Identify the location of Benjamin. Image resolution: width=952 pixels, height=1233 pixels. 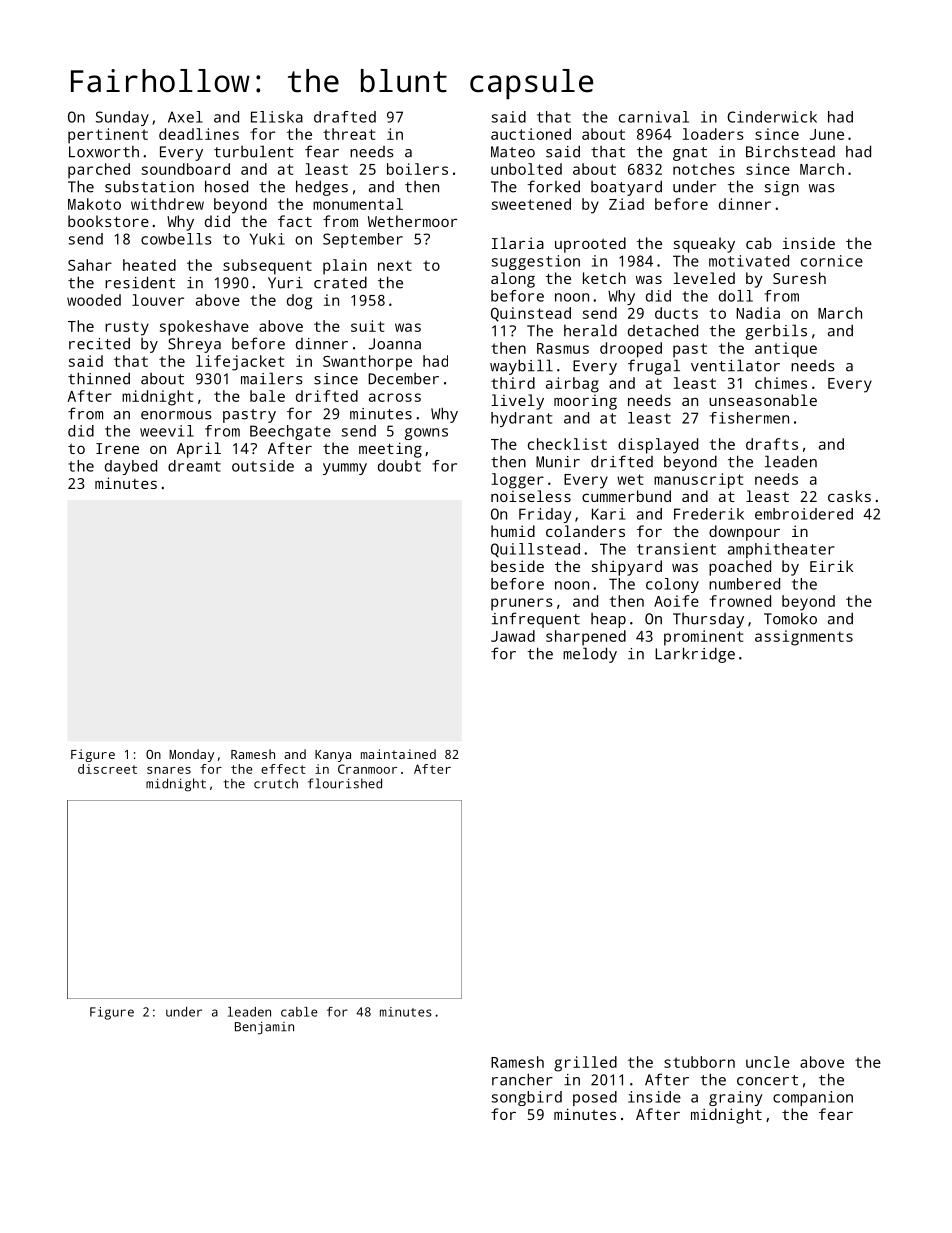
(264, 1028).
